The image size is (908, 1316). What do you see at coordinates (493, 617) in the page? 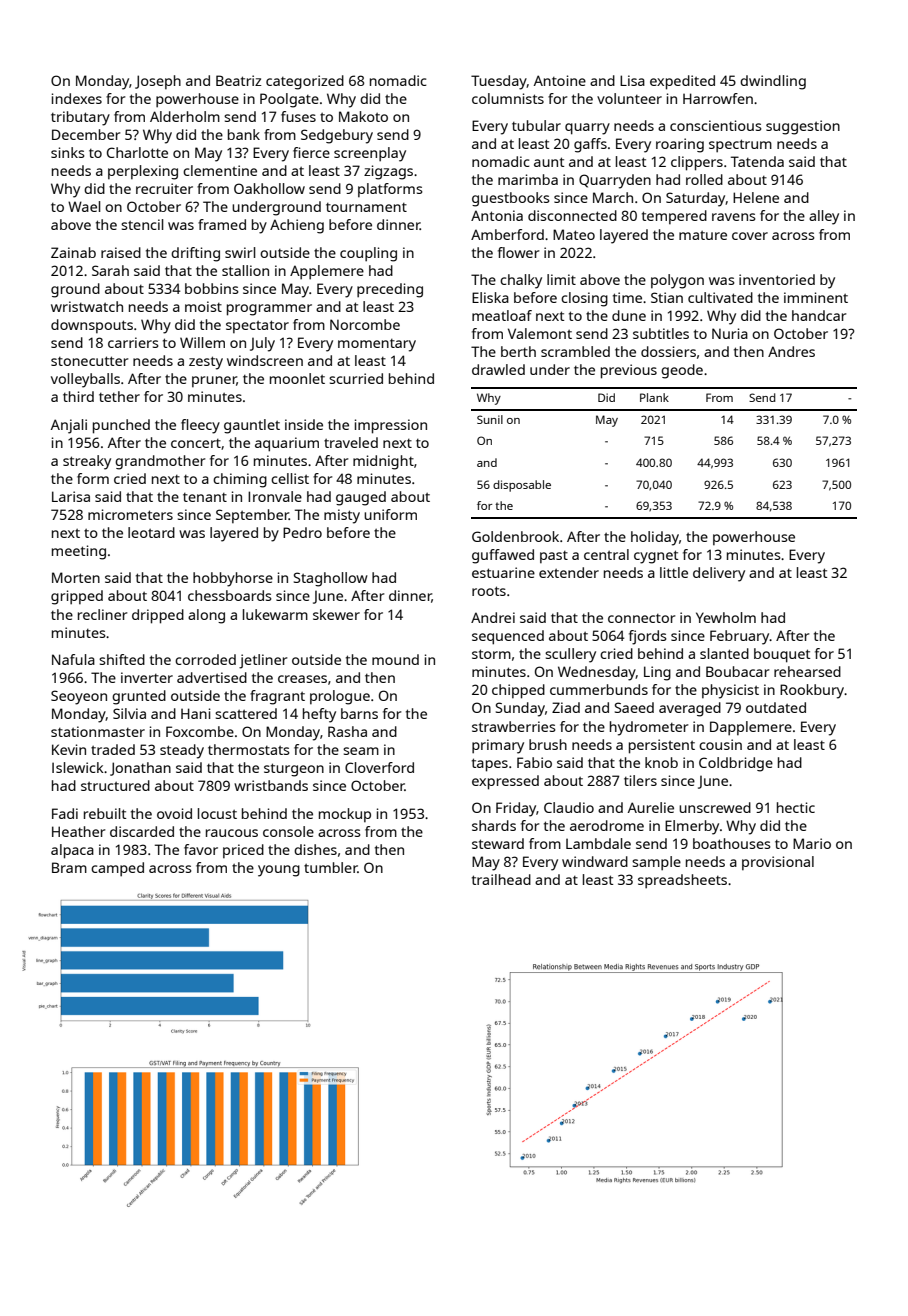
I see `Andrei` at bounding box center [493, 617].
